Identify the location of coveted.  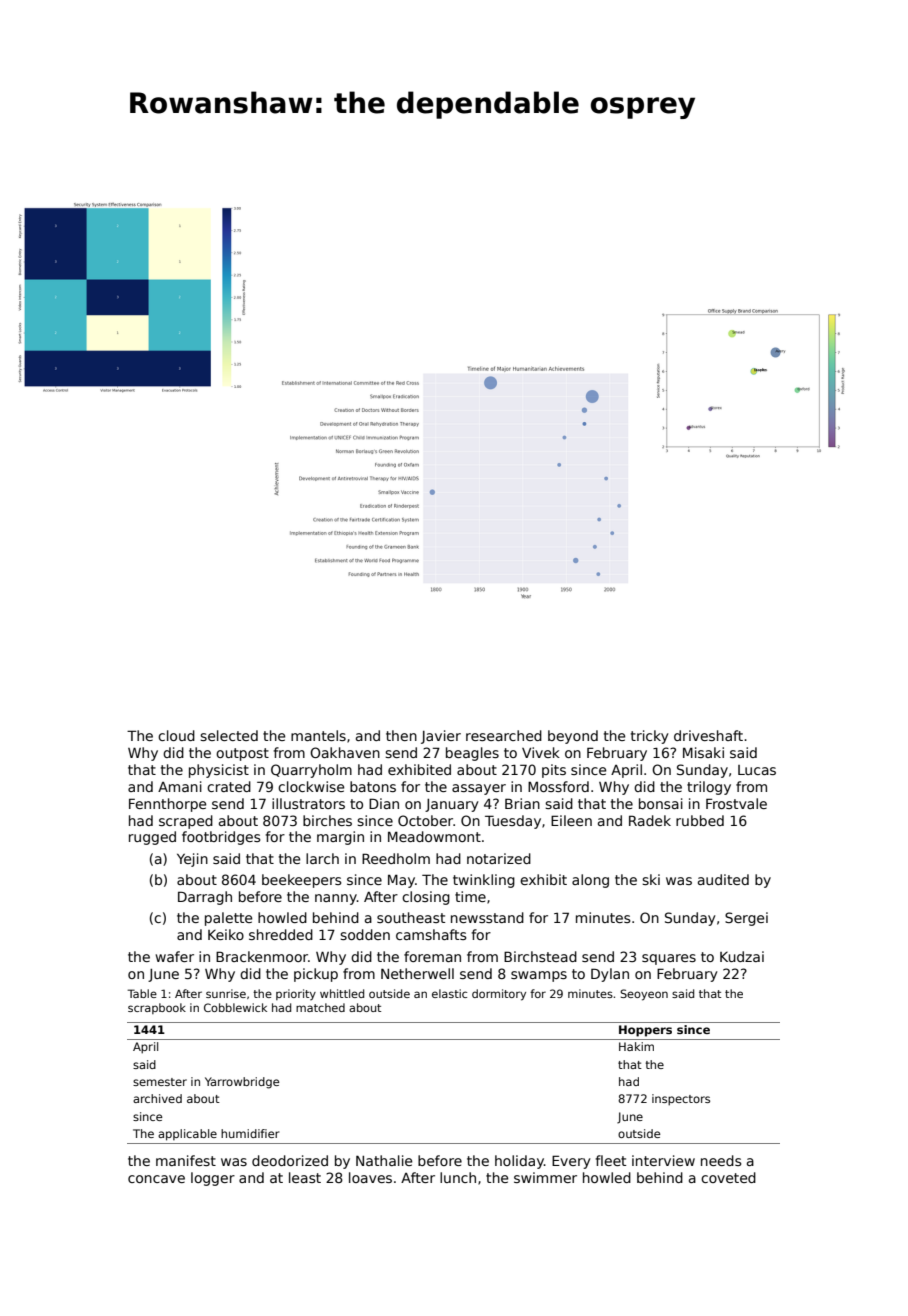
(728, 1177).
